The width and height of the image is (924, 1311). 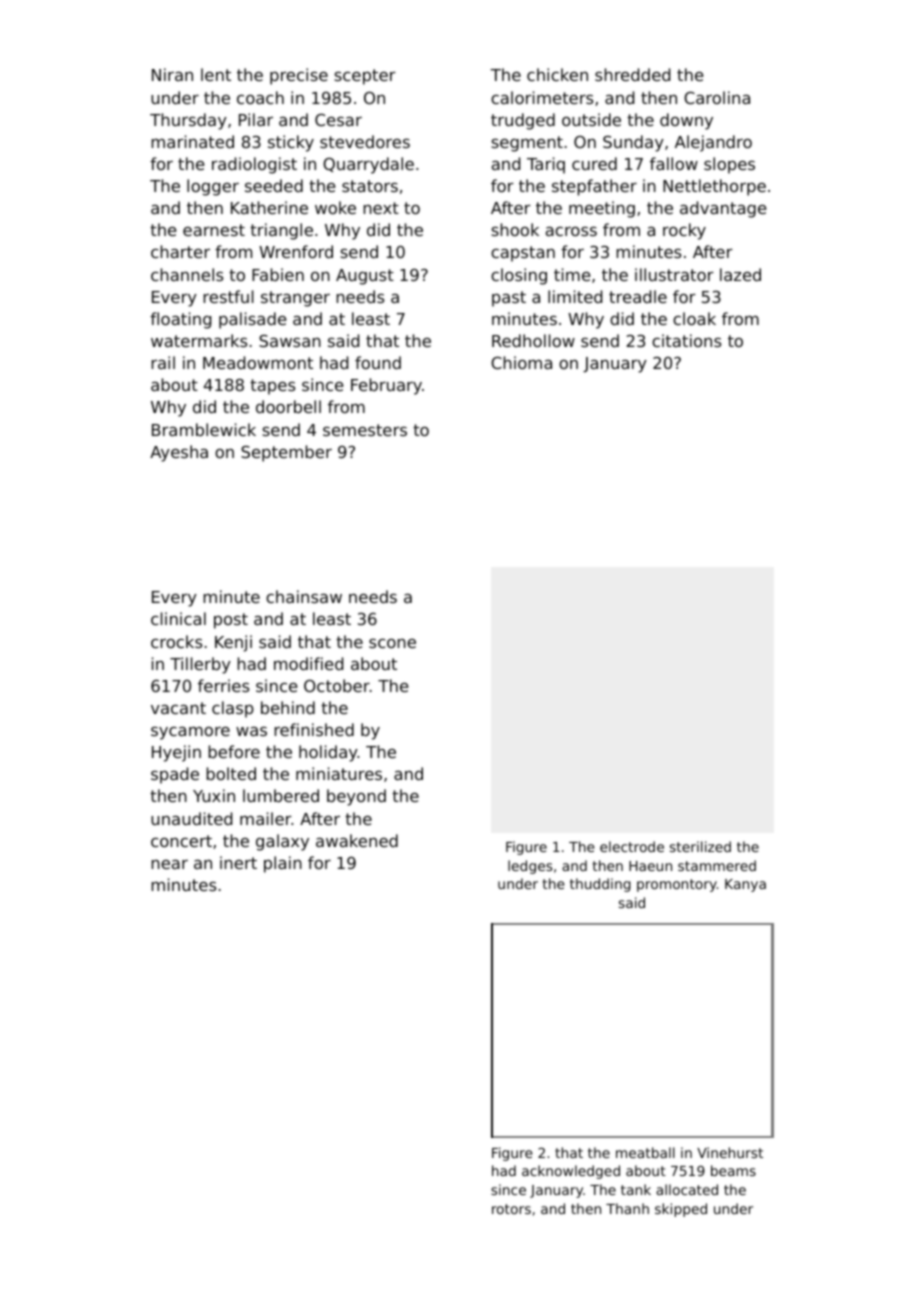 I want to click on scepter, so click(x=365, y=77).
